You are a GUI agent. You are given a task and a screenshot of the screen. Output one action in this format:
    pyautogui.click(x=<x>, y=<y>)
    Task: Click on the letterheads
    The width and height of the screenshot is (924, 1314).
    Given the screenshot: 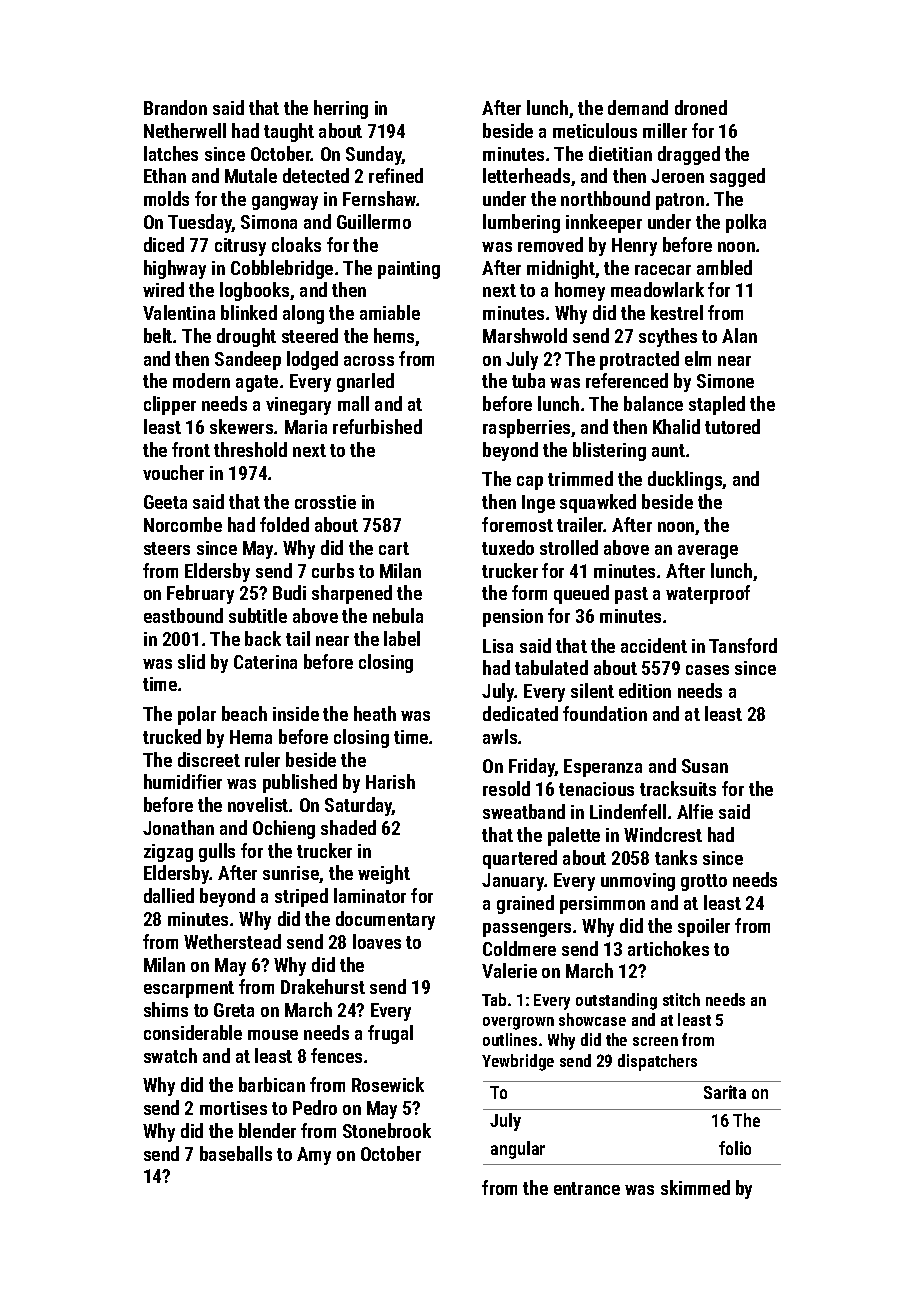 What is the action you would take?
    pyautogui.click(x=526, y=175)
